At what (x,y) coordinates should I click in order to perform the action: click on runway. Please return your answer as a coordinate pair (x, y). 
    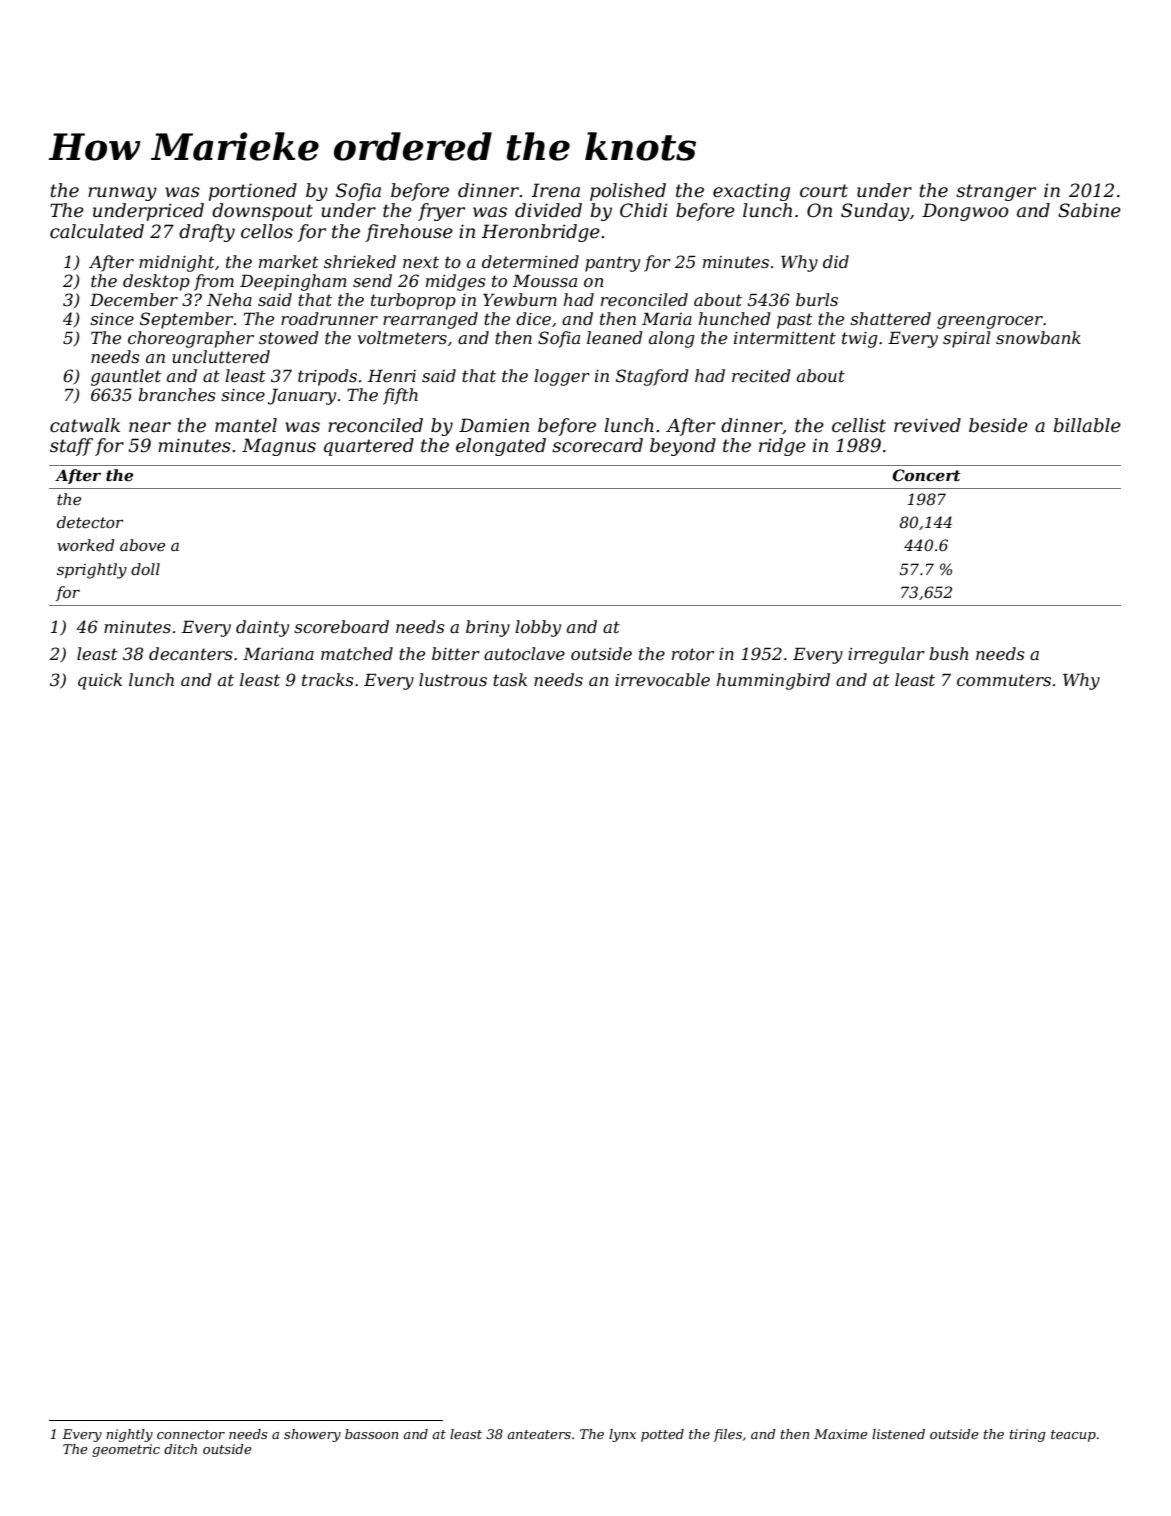
    Looking at the image, I should click on (122, 194).
